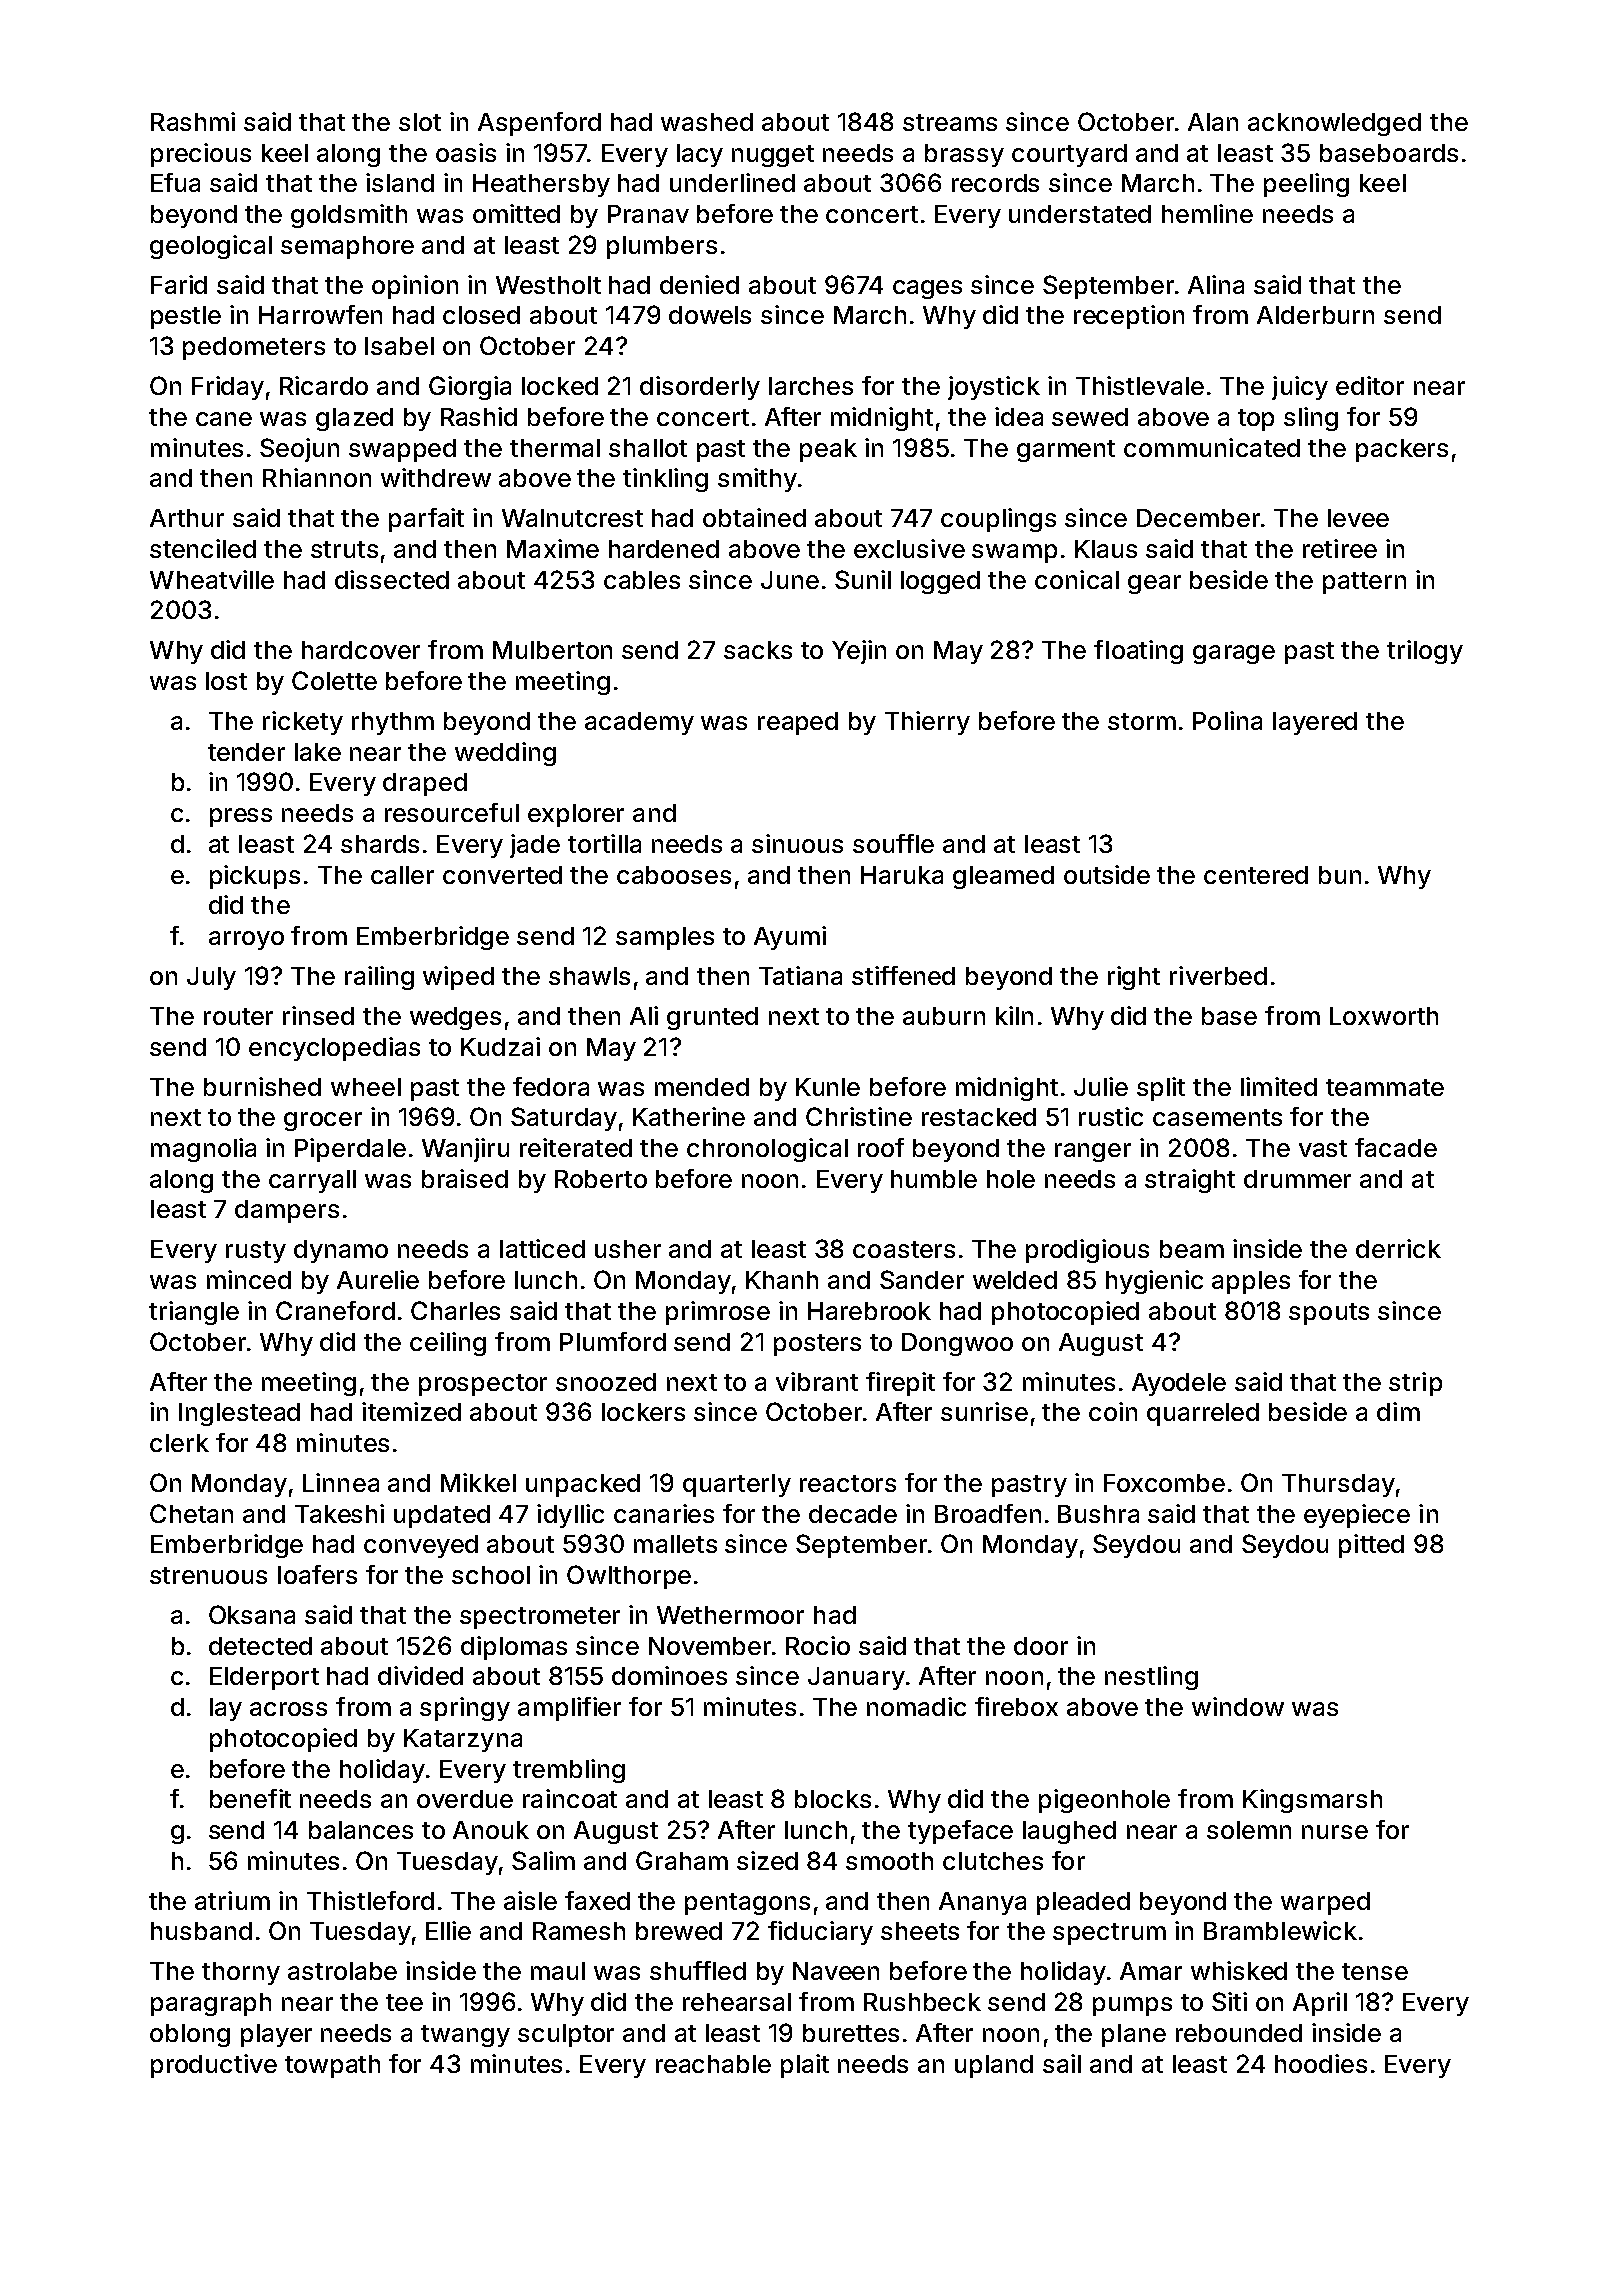  What do you see at coordinates (998, 520) in the image?
I see `couplings` at bounding box center [998, 520].
